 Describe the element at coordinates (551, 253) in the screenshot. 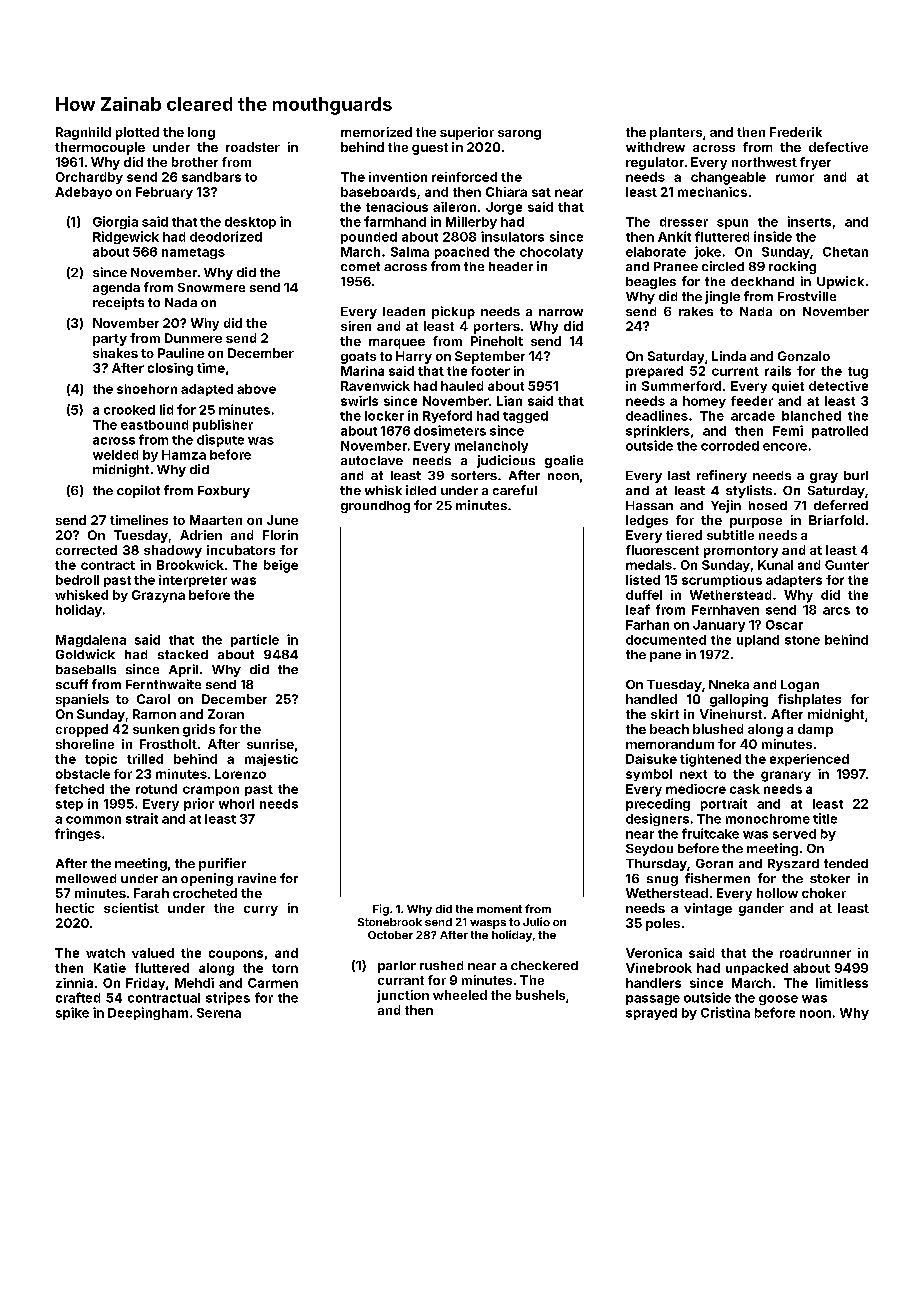

I see `chocolaty` at that location.
